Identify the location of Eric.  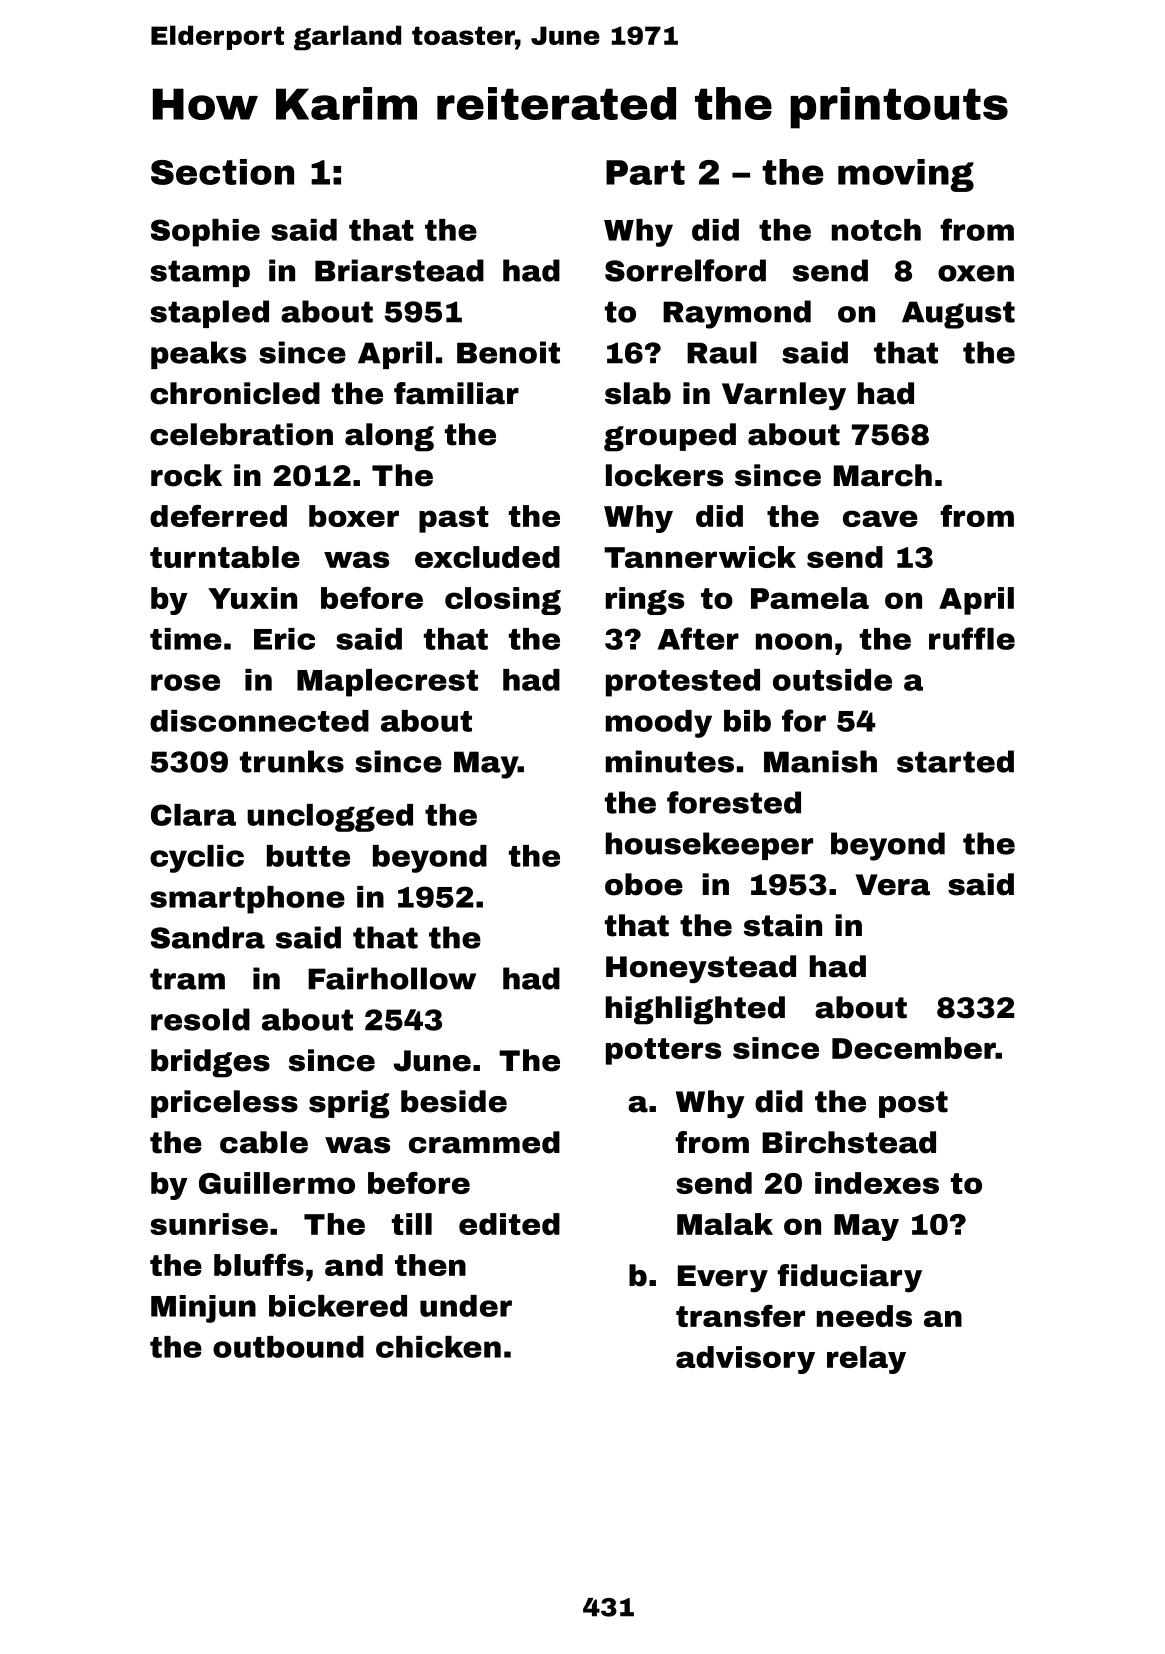
(284, 639).
